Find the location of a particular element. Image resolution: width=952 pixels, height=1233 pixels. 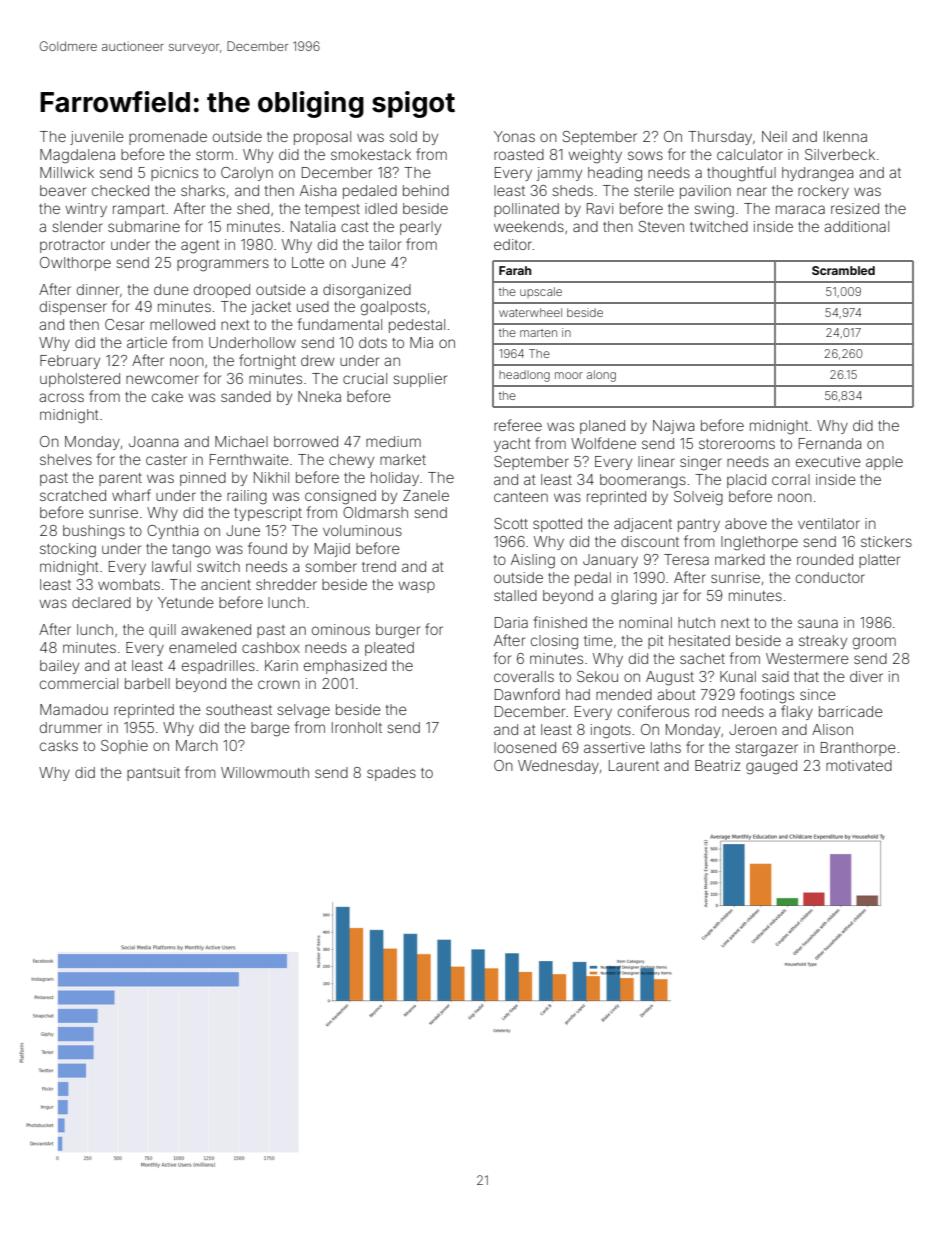

across is located at coordinates (61, 397).
